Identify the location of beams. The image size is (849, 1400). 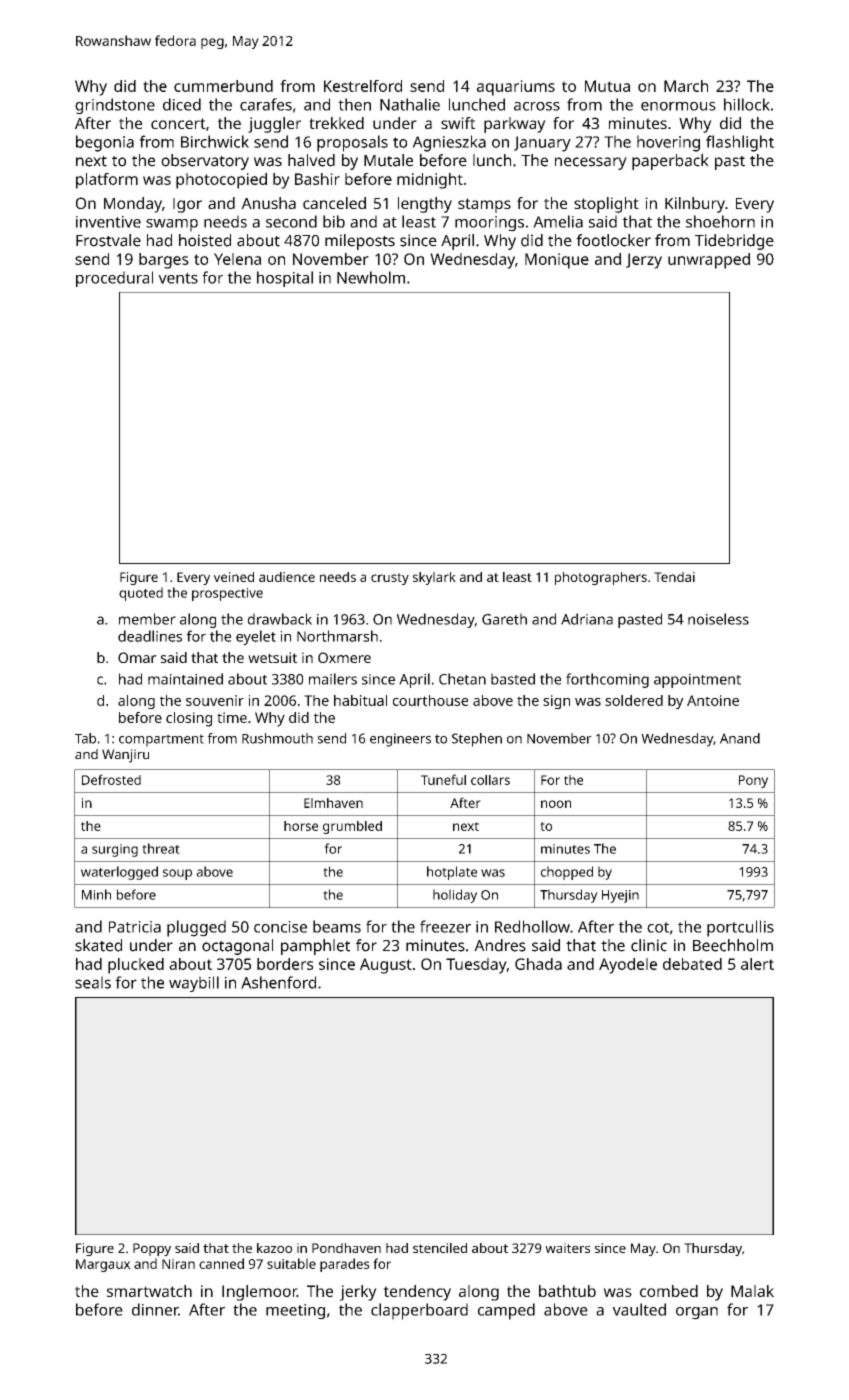
(337, 926).
